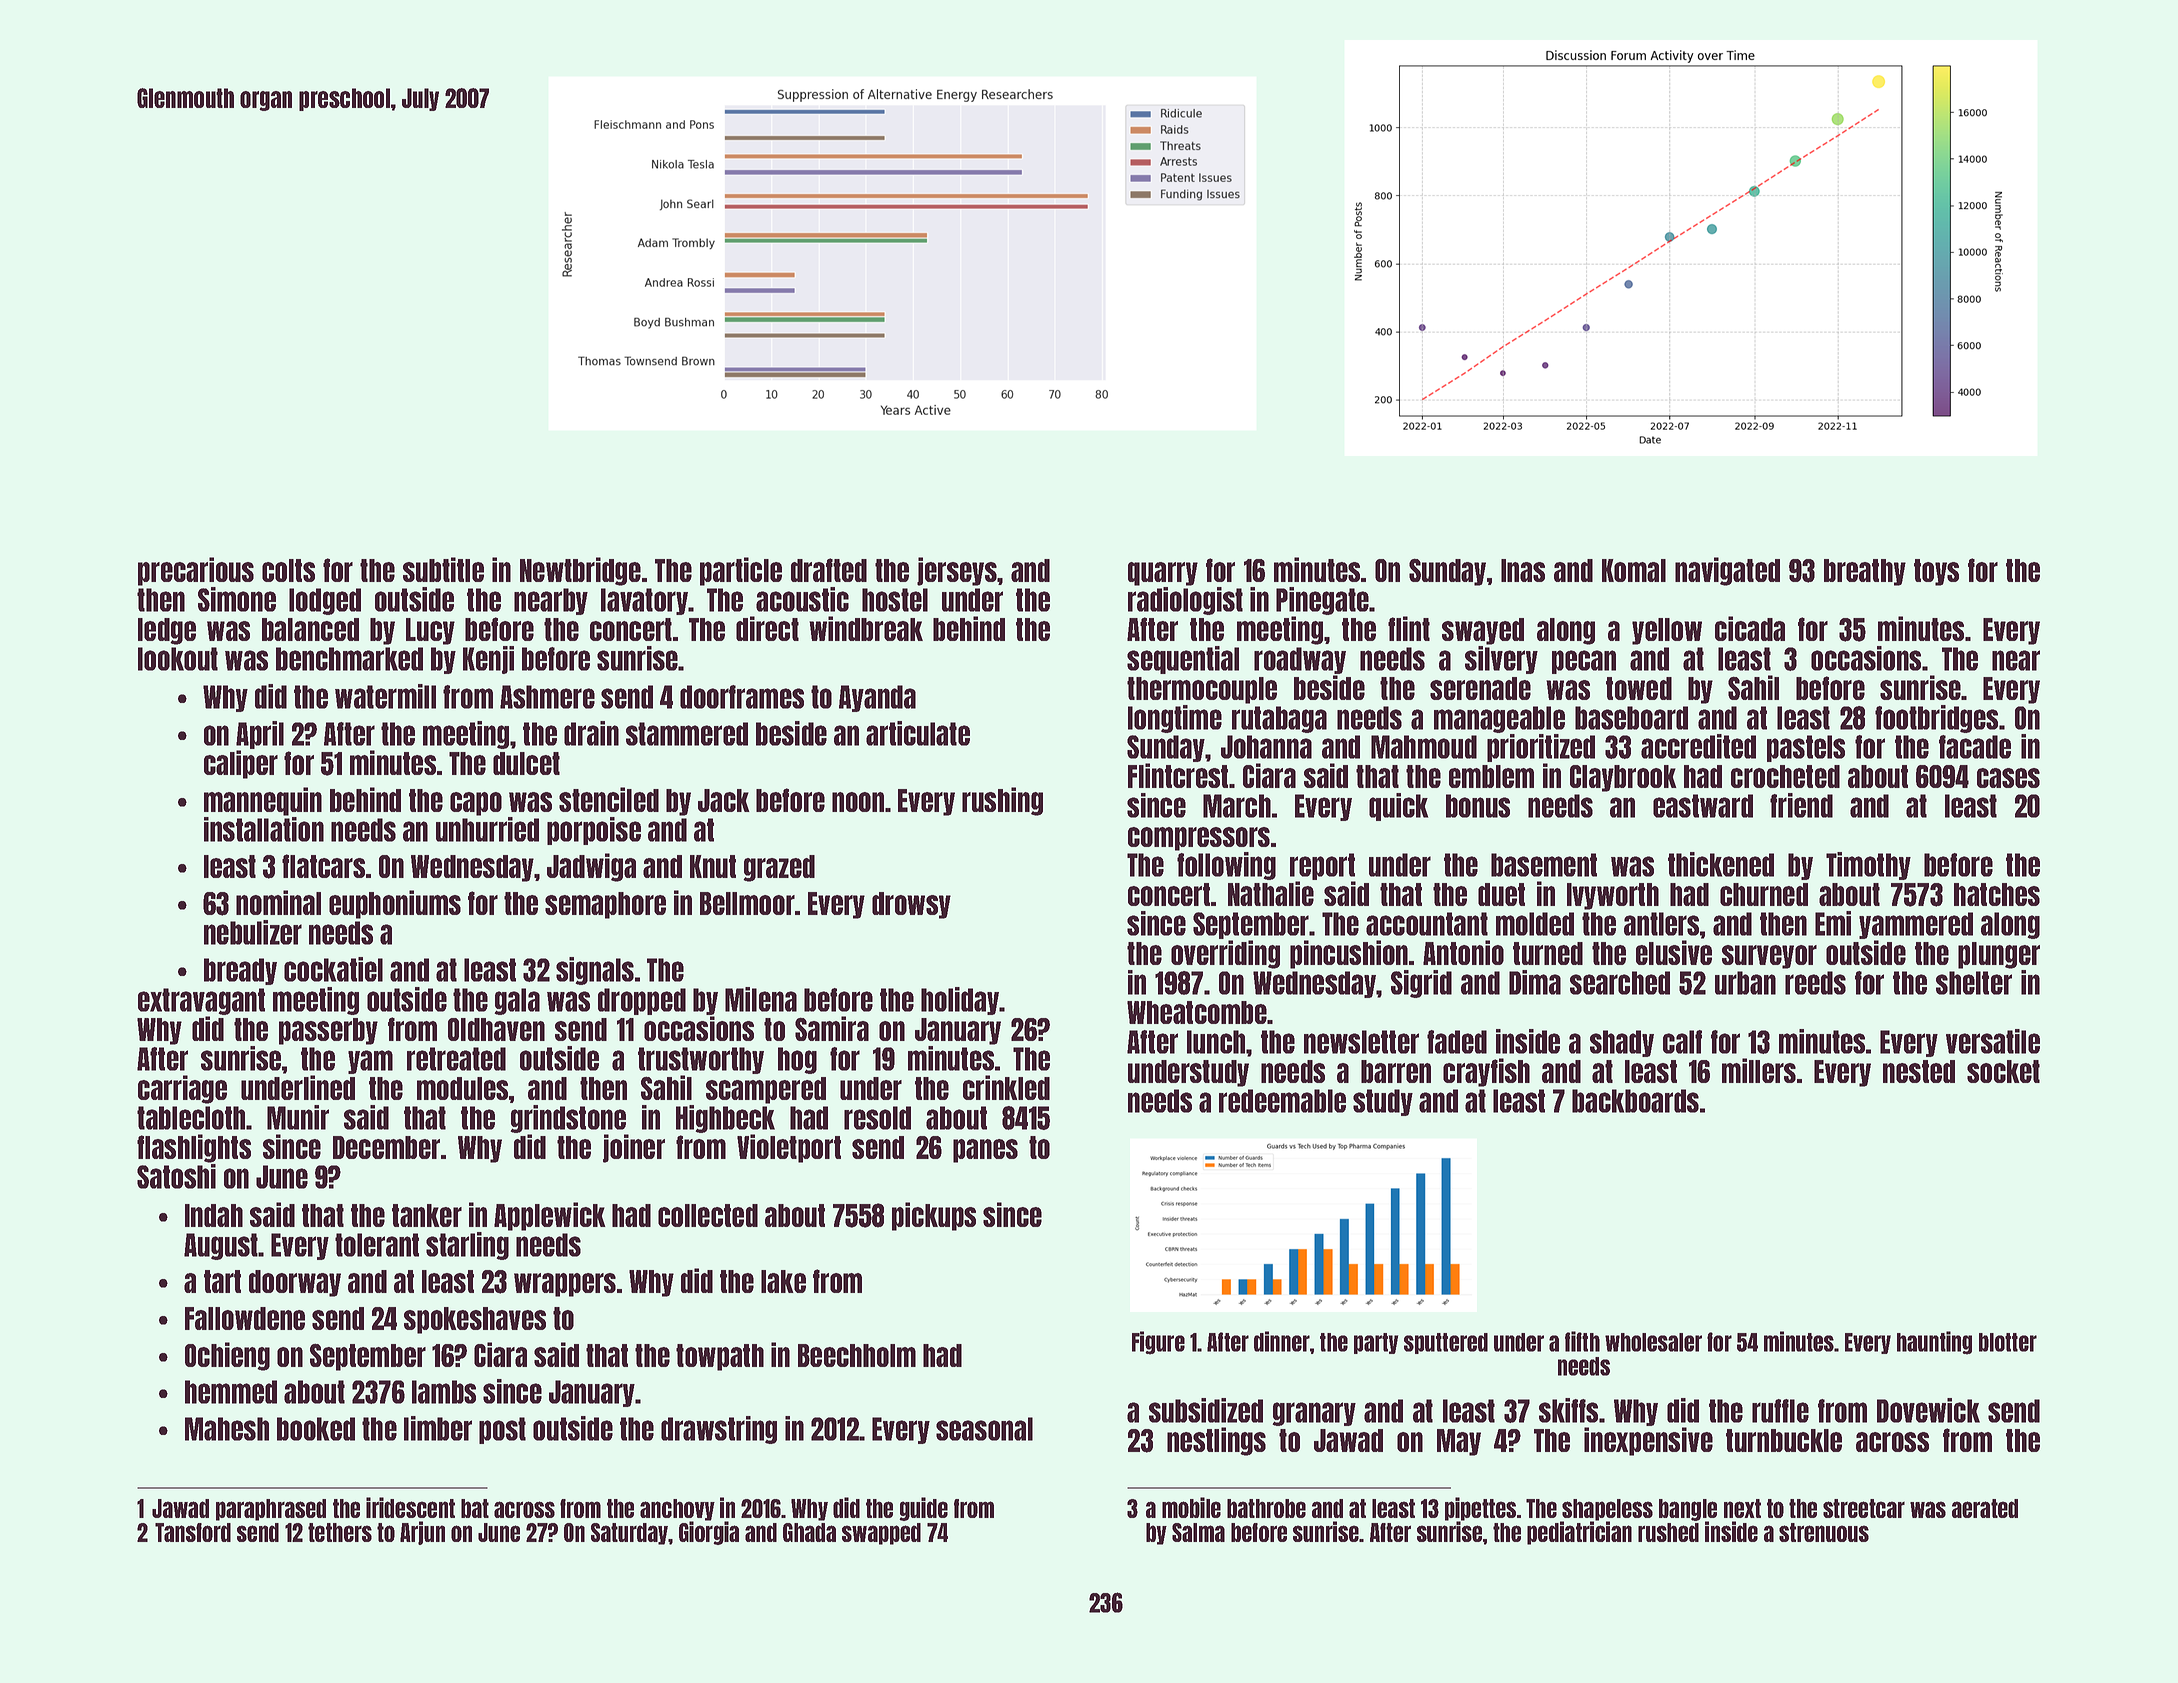 This screenshot has width=2178, height=1683. What do you see at coordinates (741, 571) in the screenshot?
I see `particle` at bounding box center [741, 571].
